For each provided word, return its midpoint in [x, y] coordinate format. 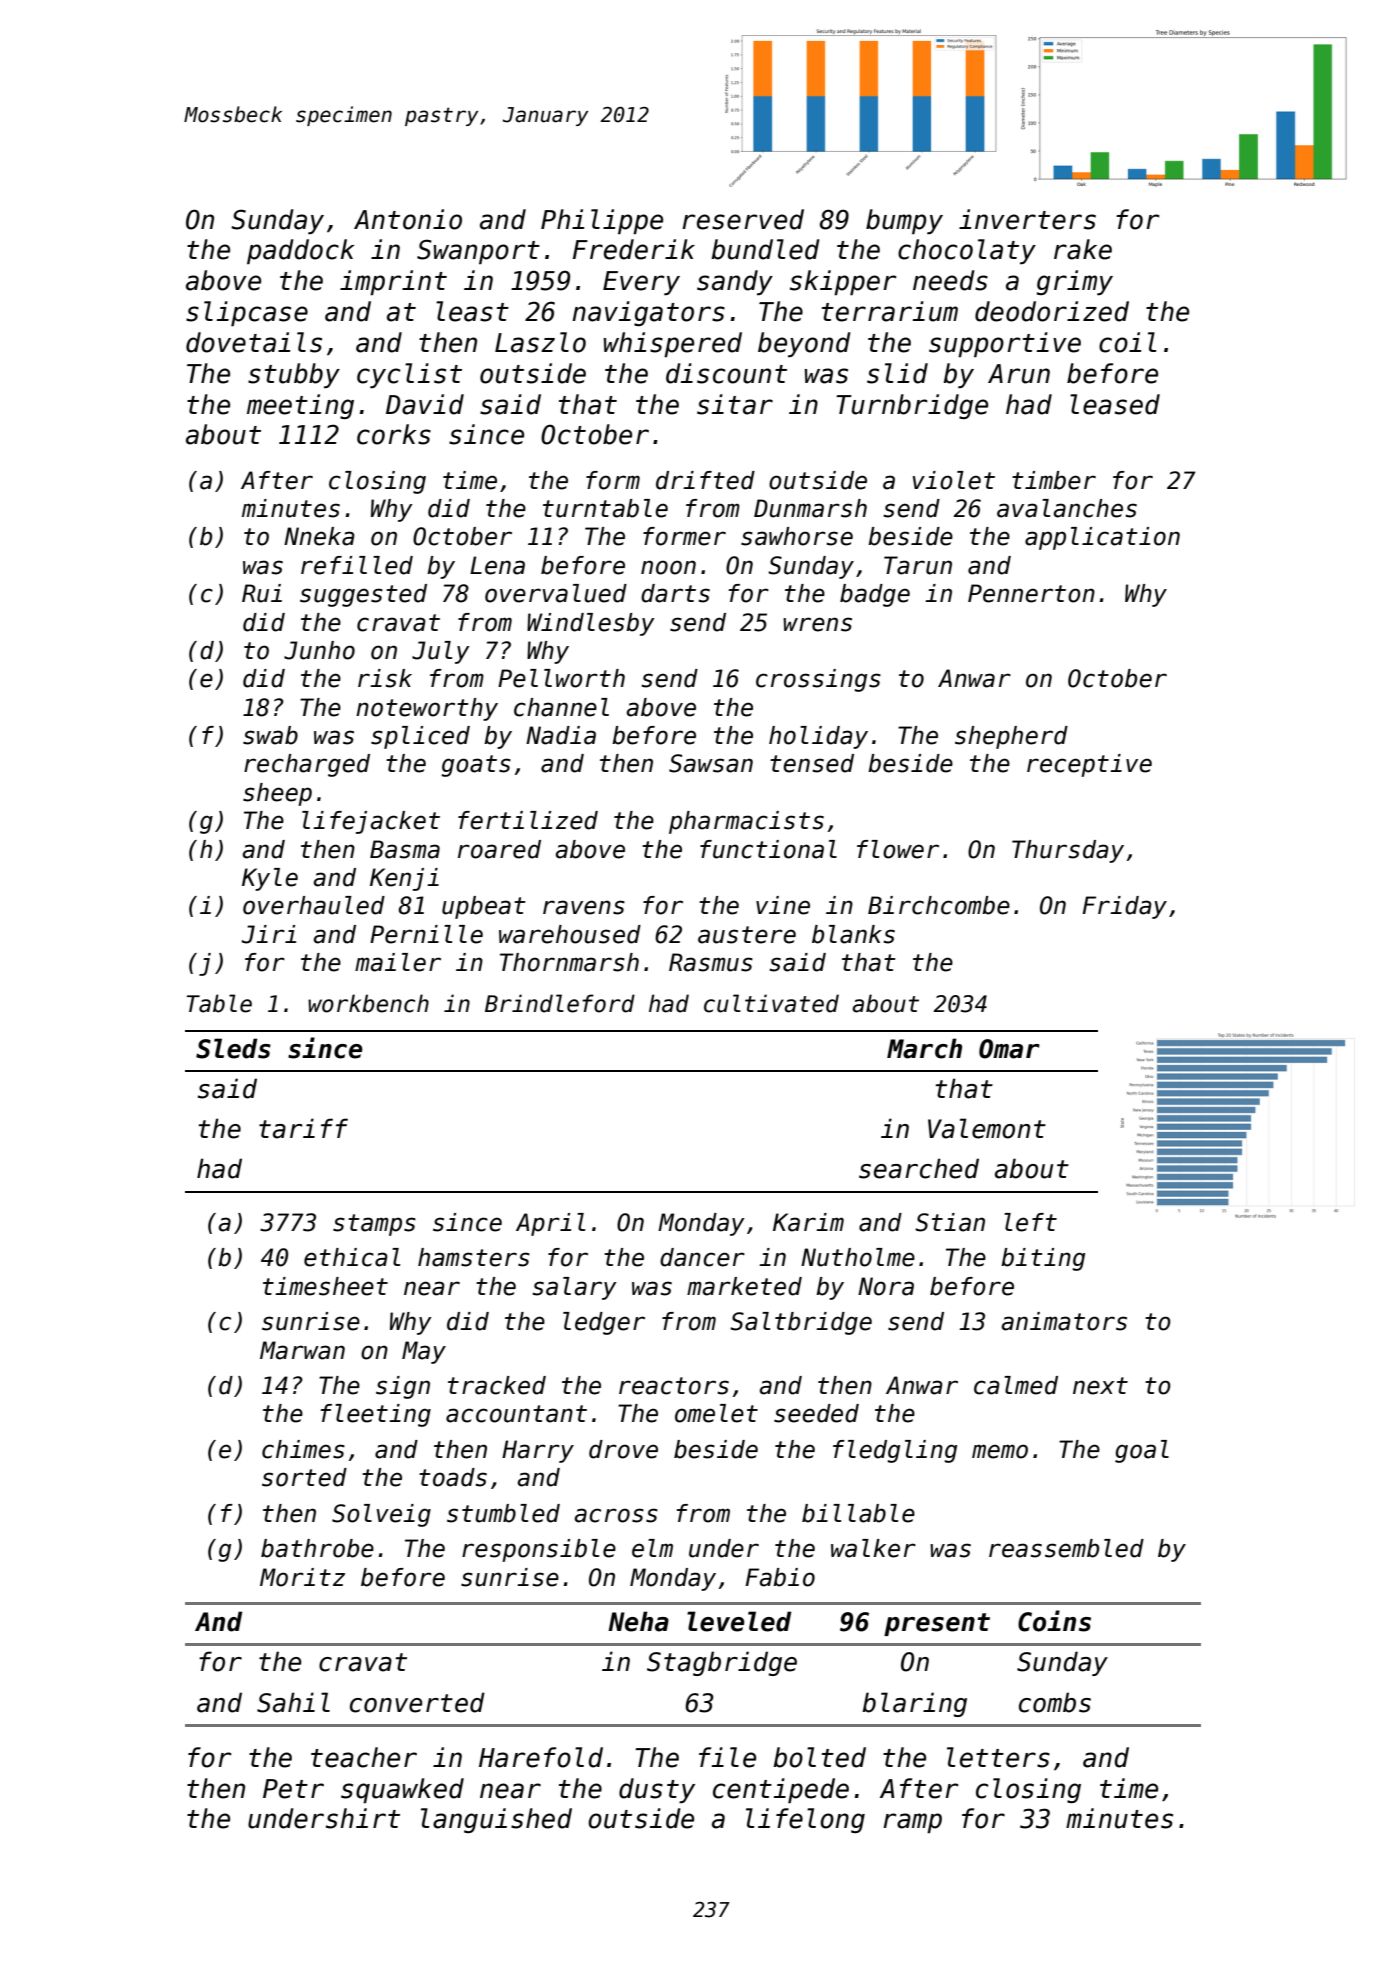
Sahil [293, 1702]
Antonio [408, 219]
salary [574, 1288]
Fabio [780, 1577]
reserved [743, 219]
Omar [1009, 1049]
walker [873, 1548]
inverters [1027, 219]
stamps [374, 1225]
